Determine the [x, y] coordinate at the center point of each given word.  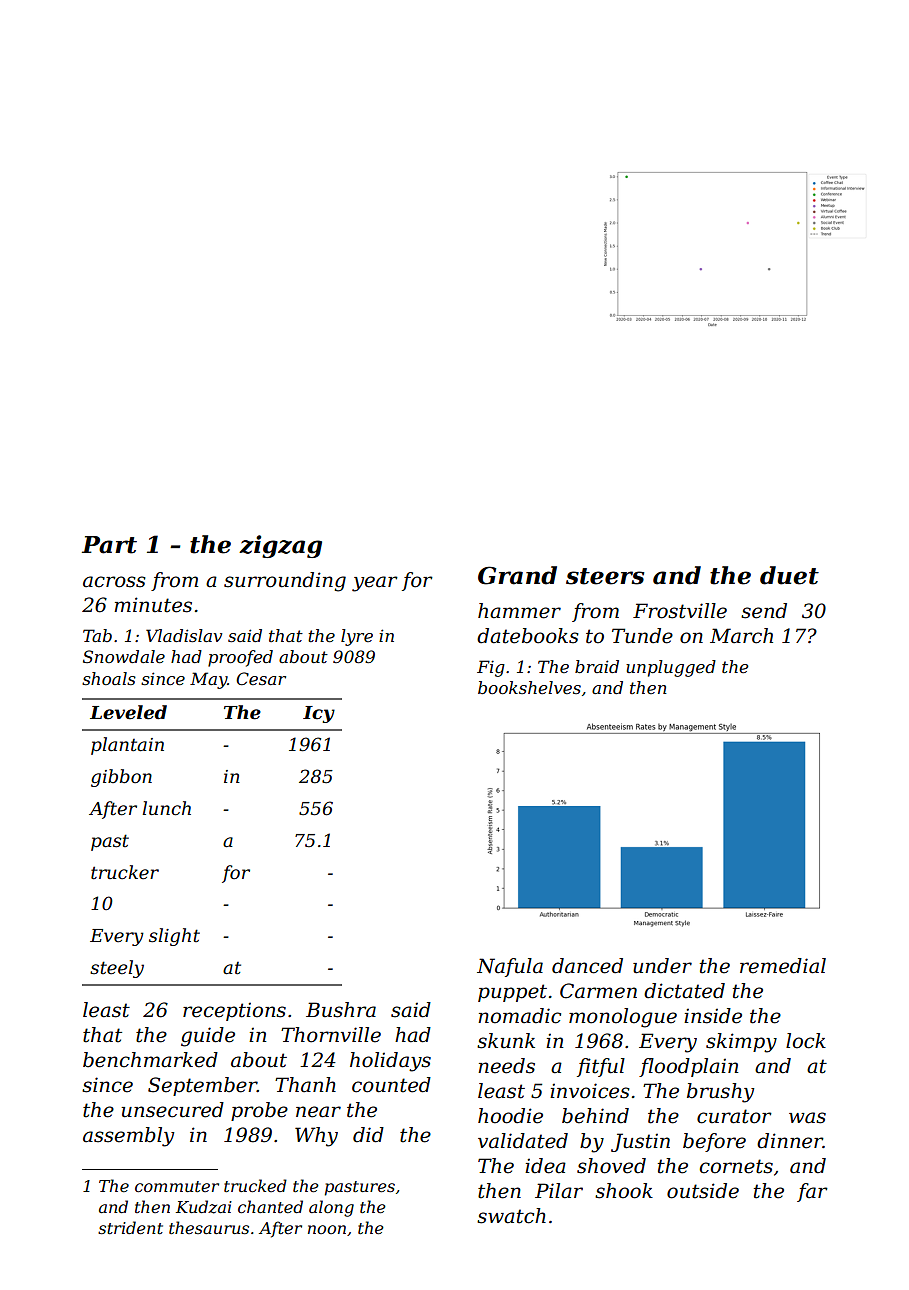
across [114, 582]
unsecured [172, 1110]
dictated [684, 991]
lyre [357, 637]
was [807, 1118]
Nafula [510, 967]
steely [117, 969]
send [764, 611]
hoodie [510, 1116]
